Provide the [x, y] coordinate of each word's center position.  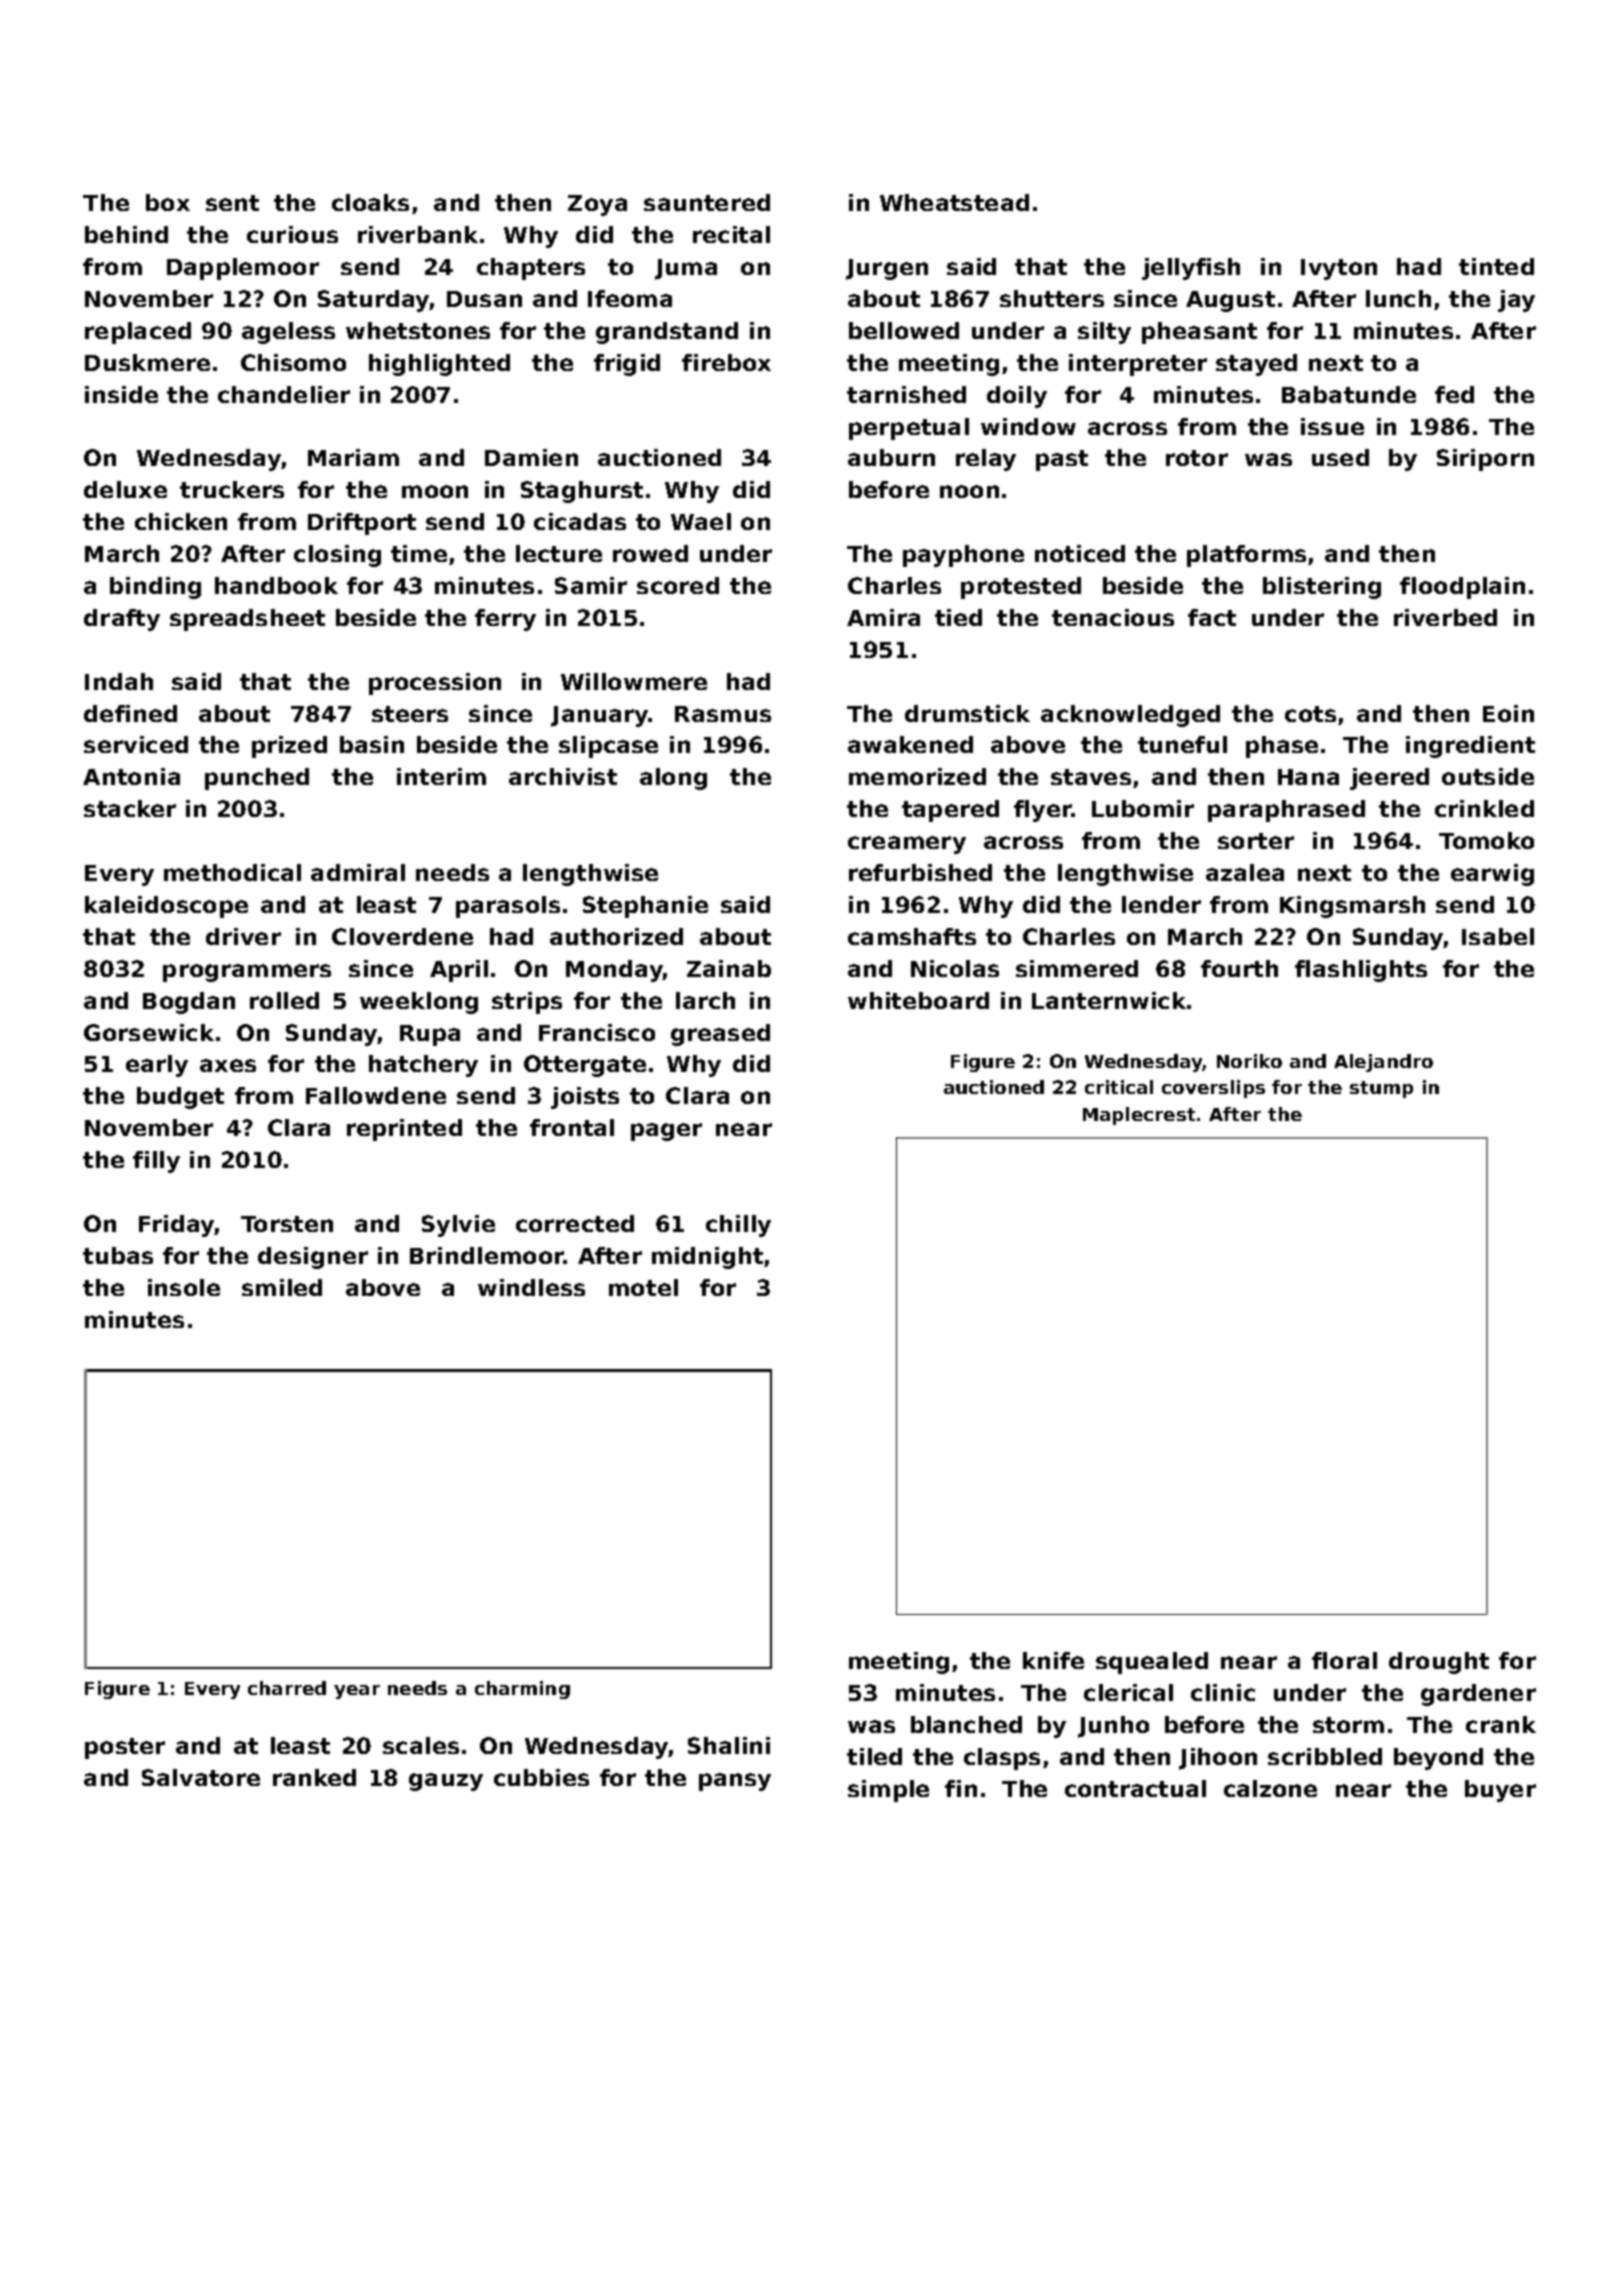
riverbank [418, 234]
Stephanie [645, 907]
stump [1381, 1089]
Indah [119, 681]
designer [313, 1258]
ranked [314, 1777]
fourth [1239, 968]
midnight [707, 1258]
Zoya [597, 205]
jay [1516, 301]
